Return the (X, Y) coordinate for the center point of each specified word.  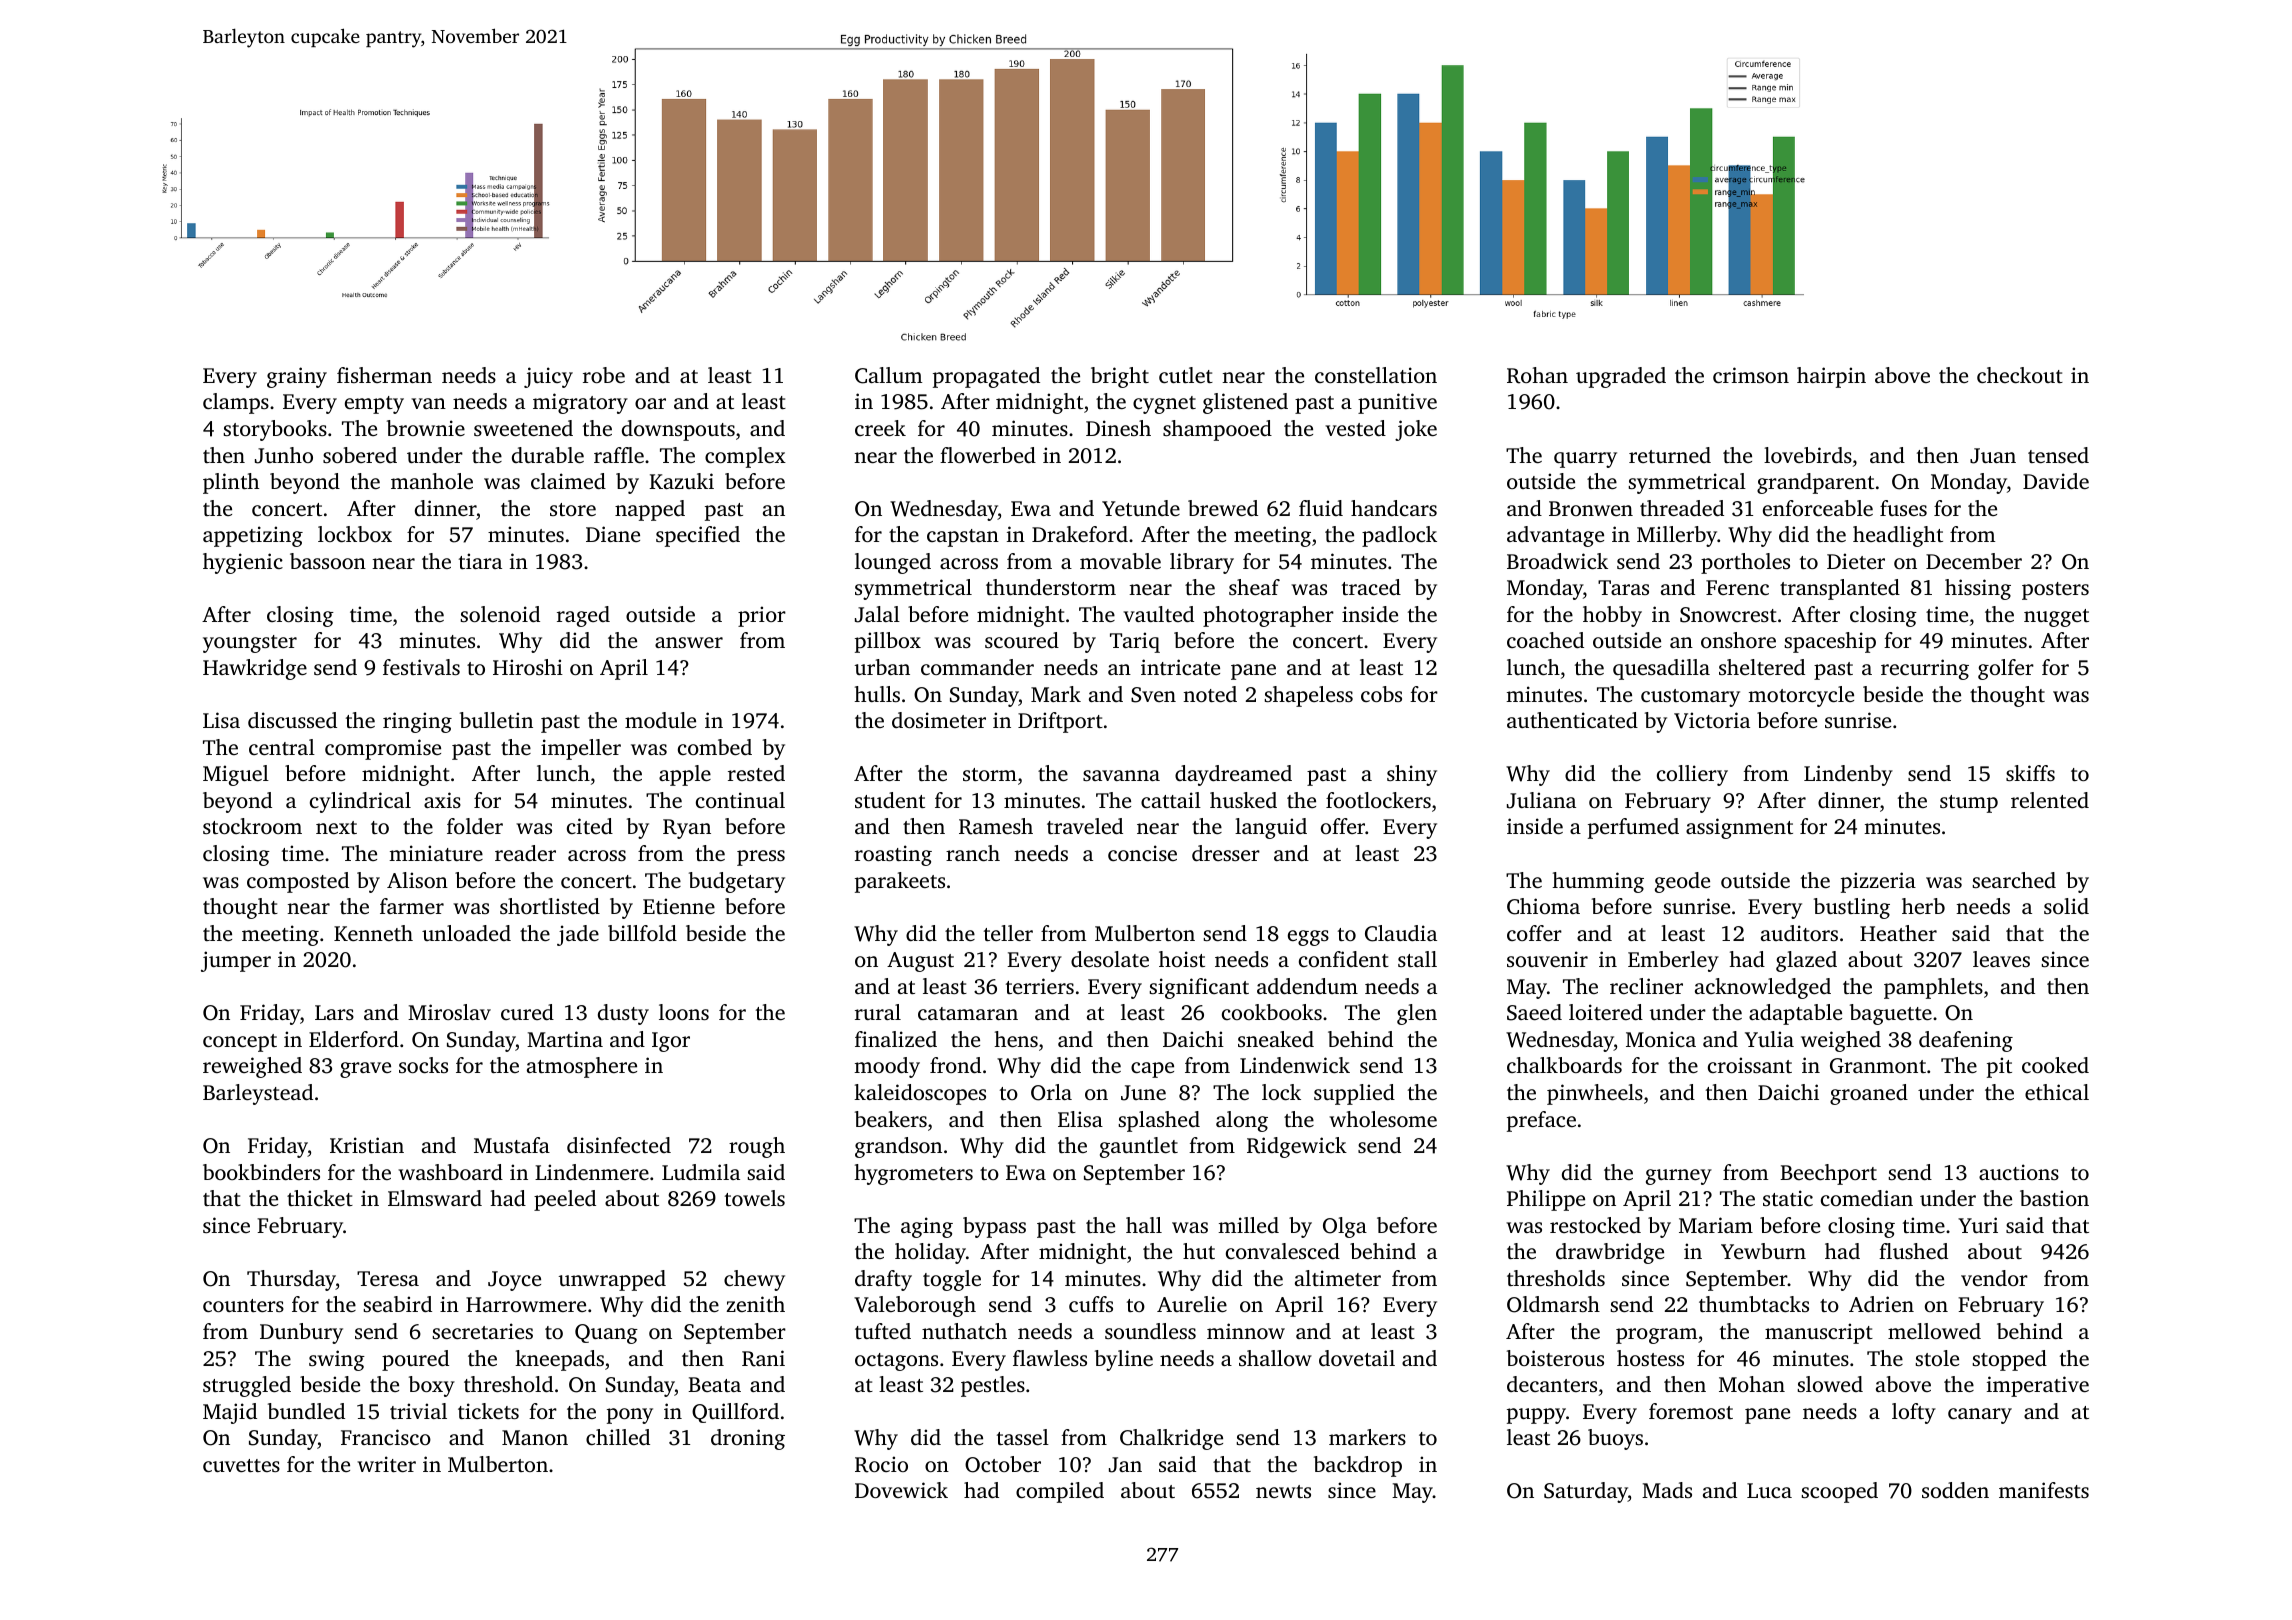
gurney (1679, 1177)
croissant (1750, 1065)
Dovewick (901, 1490)
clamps (236, 403)
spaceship (1830, 642)
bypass (994, 1227)
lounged (893, 563)
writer (386, 1464)
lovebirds (1808, 455)
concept (240, 1043)
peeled (565, 1200)
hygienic (243, 563)
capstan (963, 538)
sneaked (1276, 1039)
